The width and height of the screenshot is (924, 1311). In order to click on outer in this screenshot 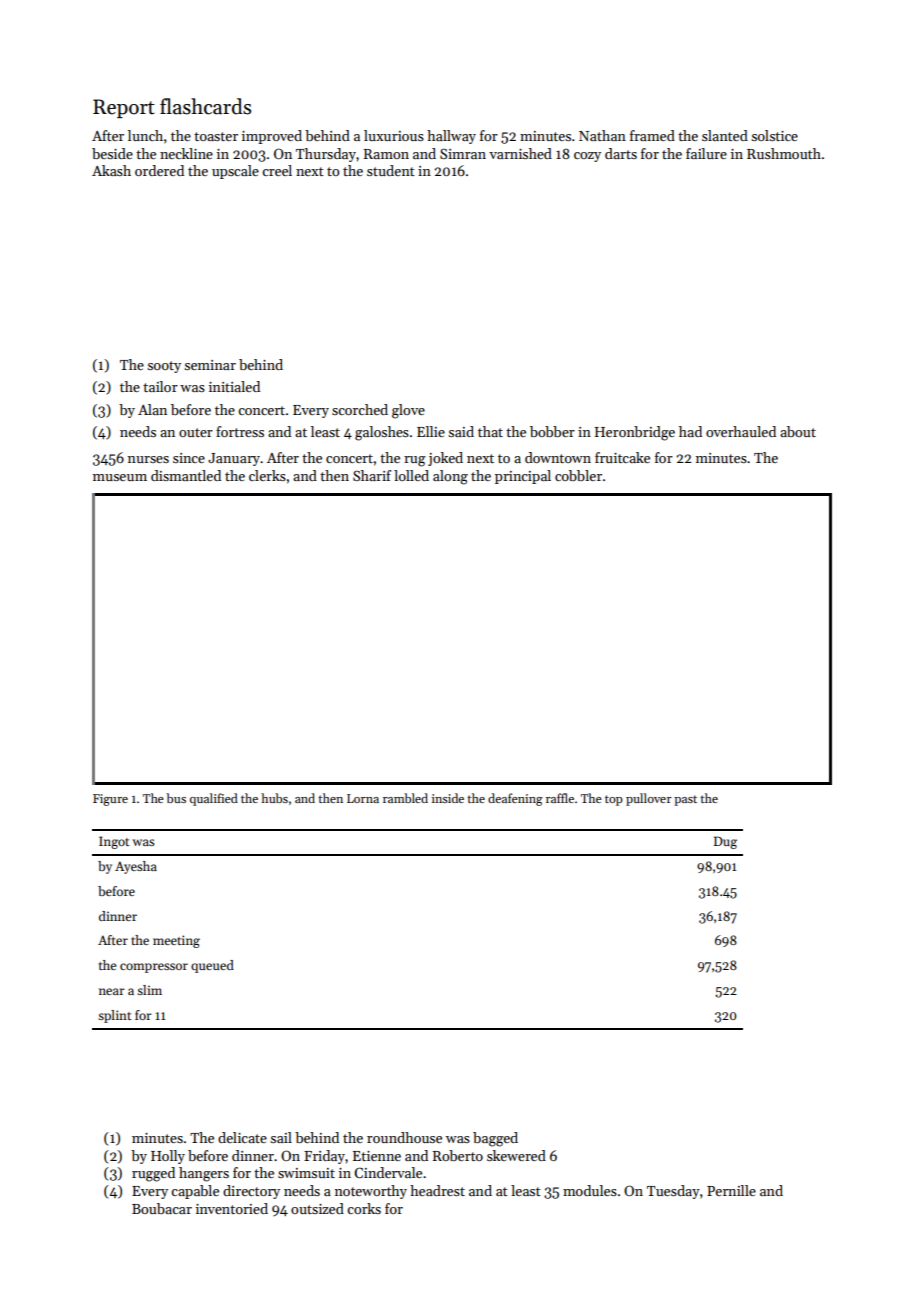, I will do `click(196, 432)`.
